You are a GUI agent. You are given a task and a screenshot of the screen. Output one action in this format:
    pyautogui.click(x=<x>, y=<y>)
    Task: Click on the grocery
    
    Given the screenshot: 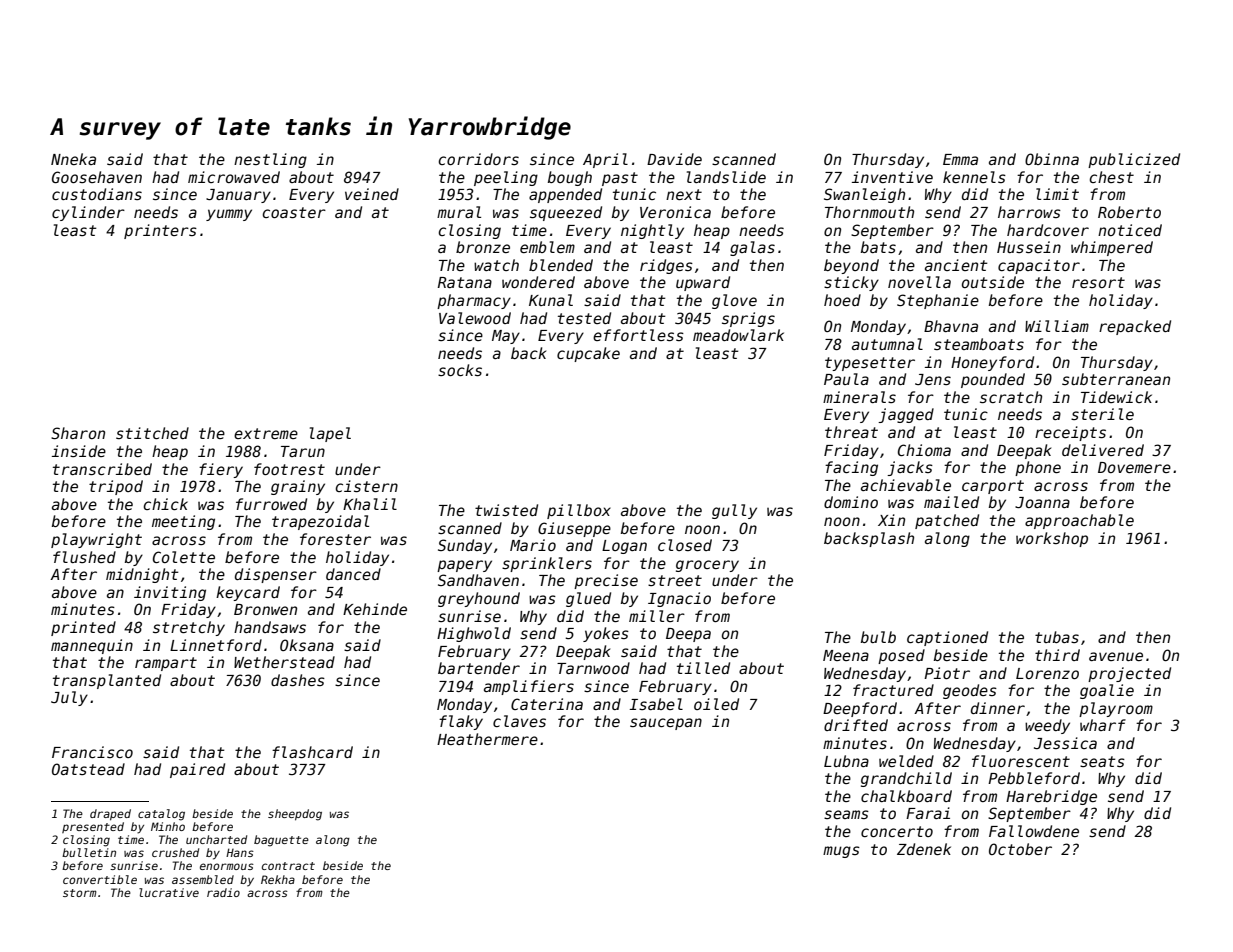 What is the action you would take?
    pyautogui.click(x=707, y=566)
